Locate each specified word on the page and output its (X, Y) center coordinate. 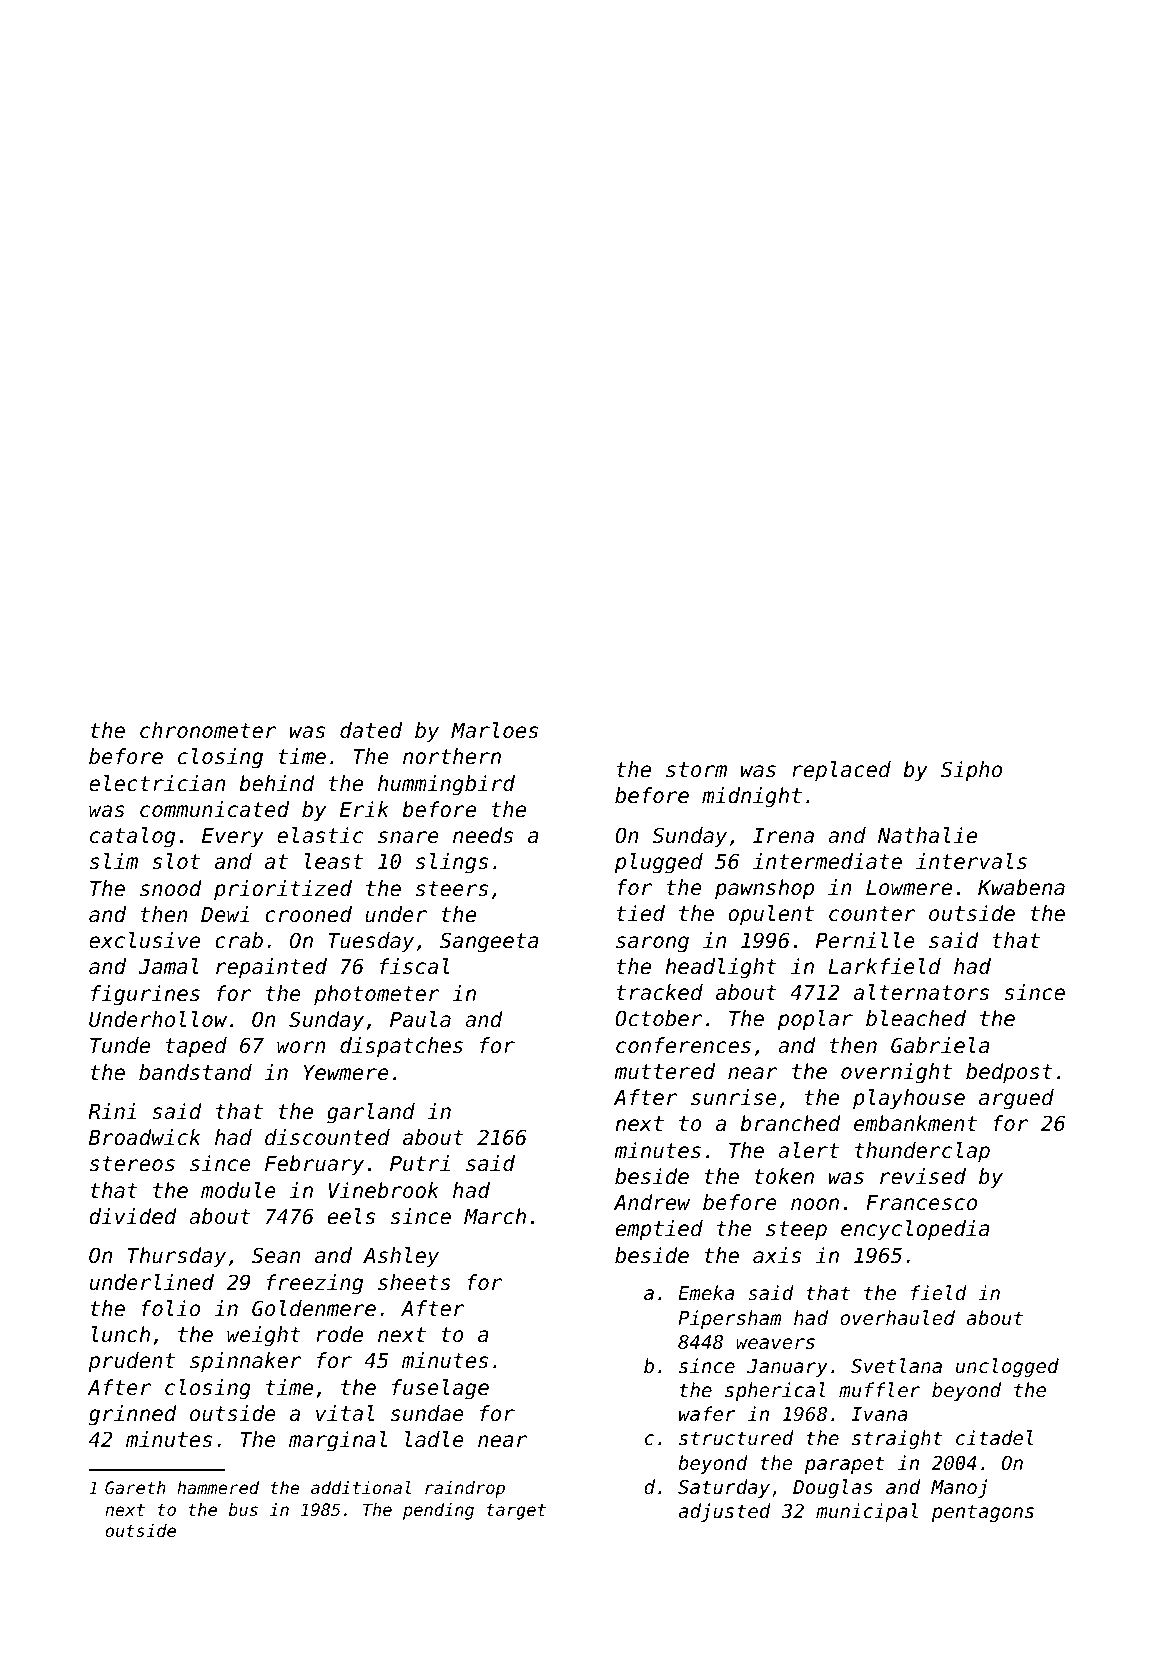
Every (233, 838)
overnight (896, 1073)
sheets (414, 1282)
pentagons (983, 1513)
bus (243, 1509)
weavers (775, 1343)
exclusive (144, 940)
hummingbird (446, 785)
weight (264, 1336)
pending (438, 1511)
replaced (841, 771)
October (659, 1018)
